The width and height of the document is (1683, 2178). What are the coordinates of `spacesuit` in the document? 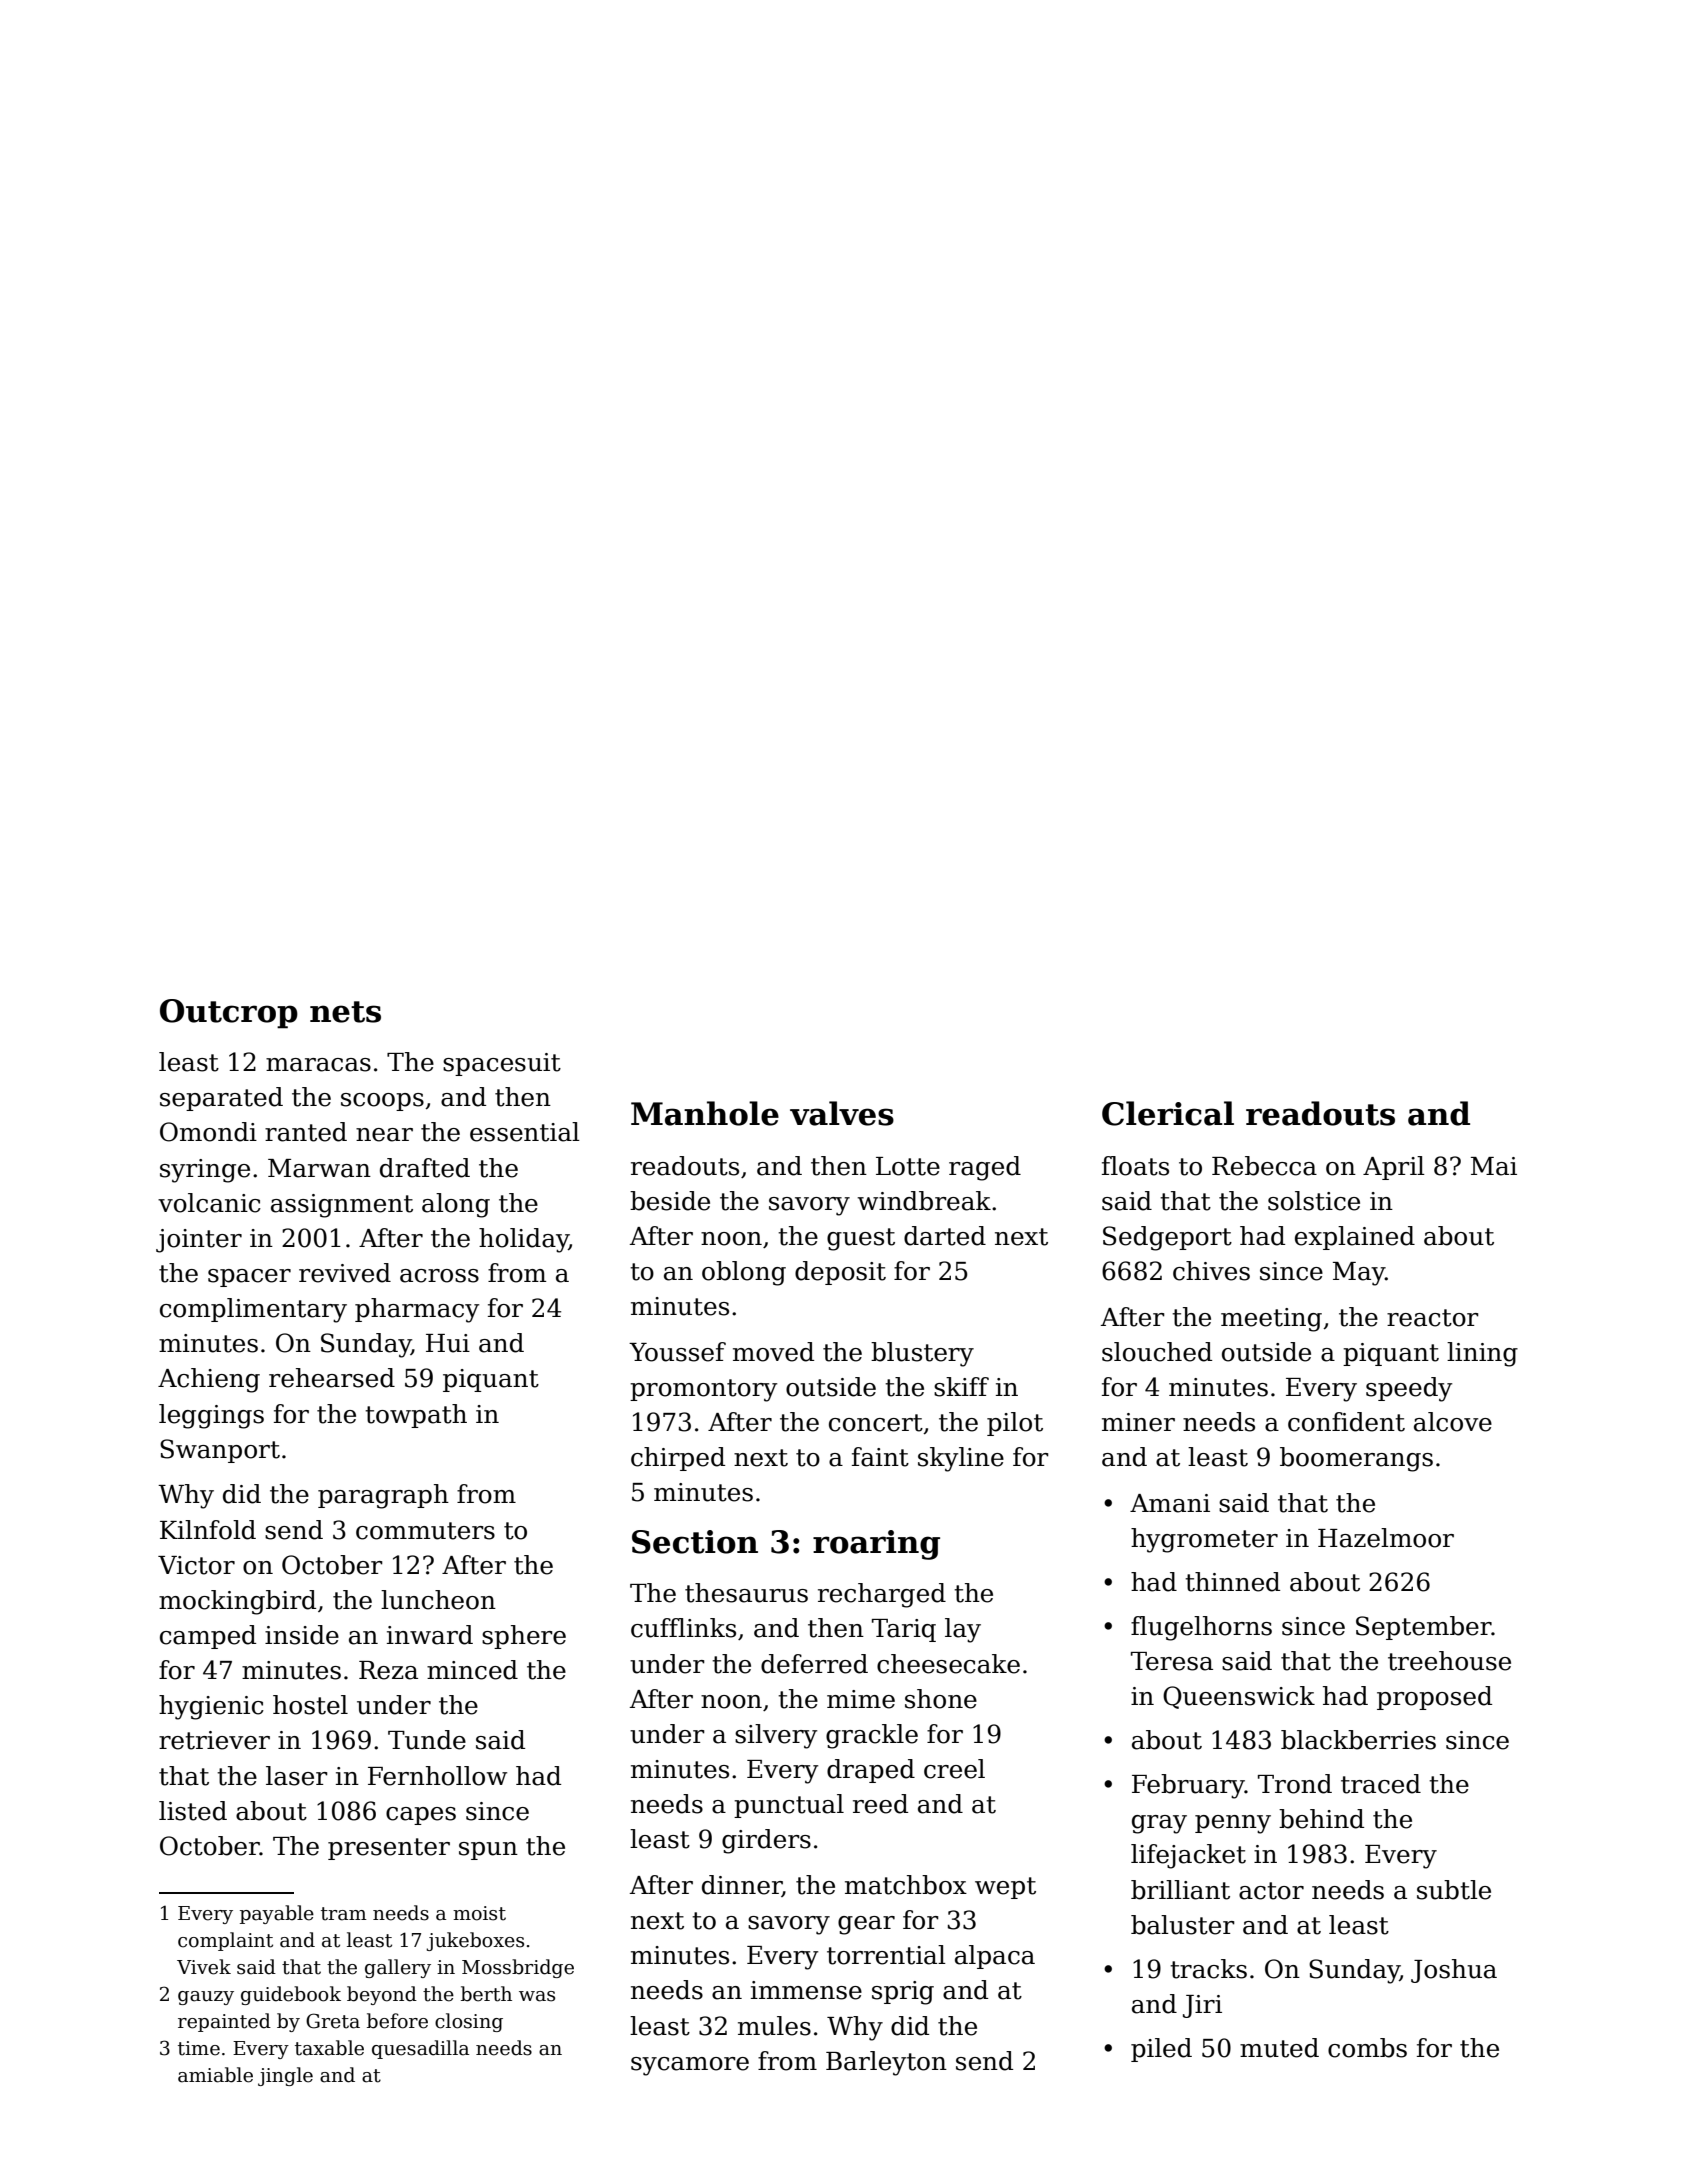 It's located at (502, 1064).
